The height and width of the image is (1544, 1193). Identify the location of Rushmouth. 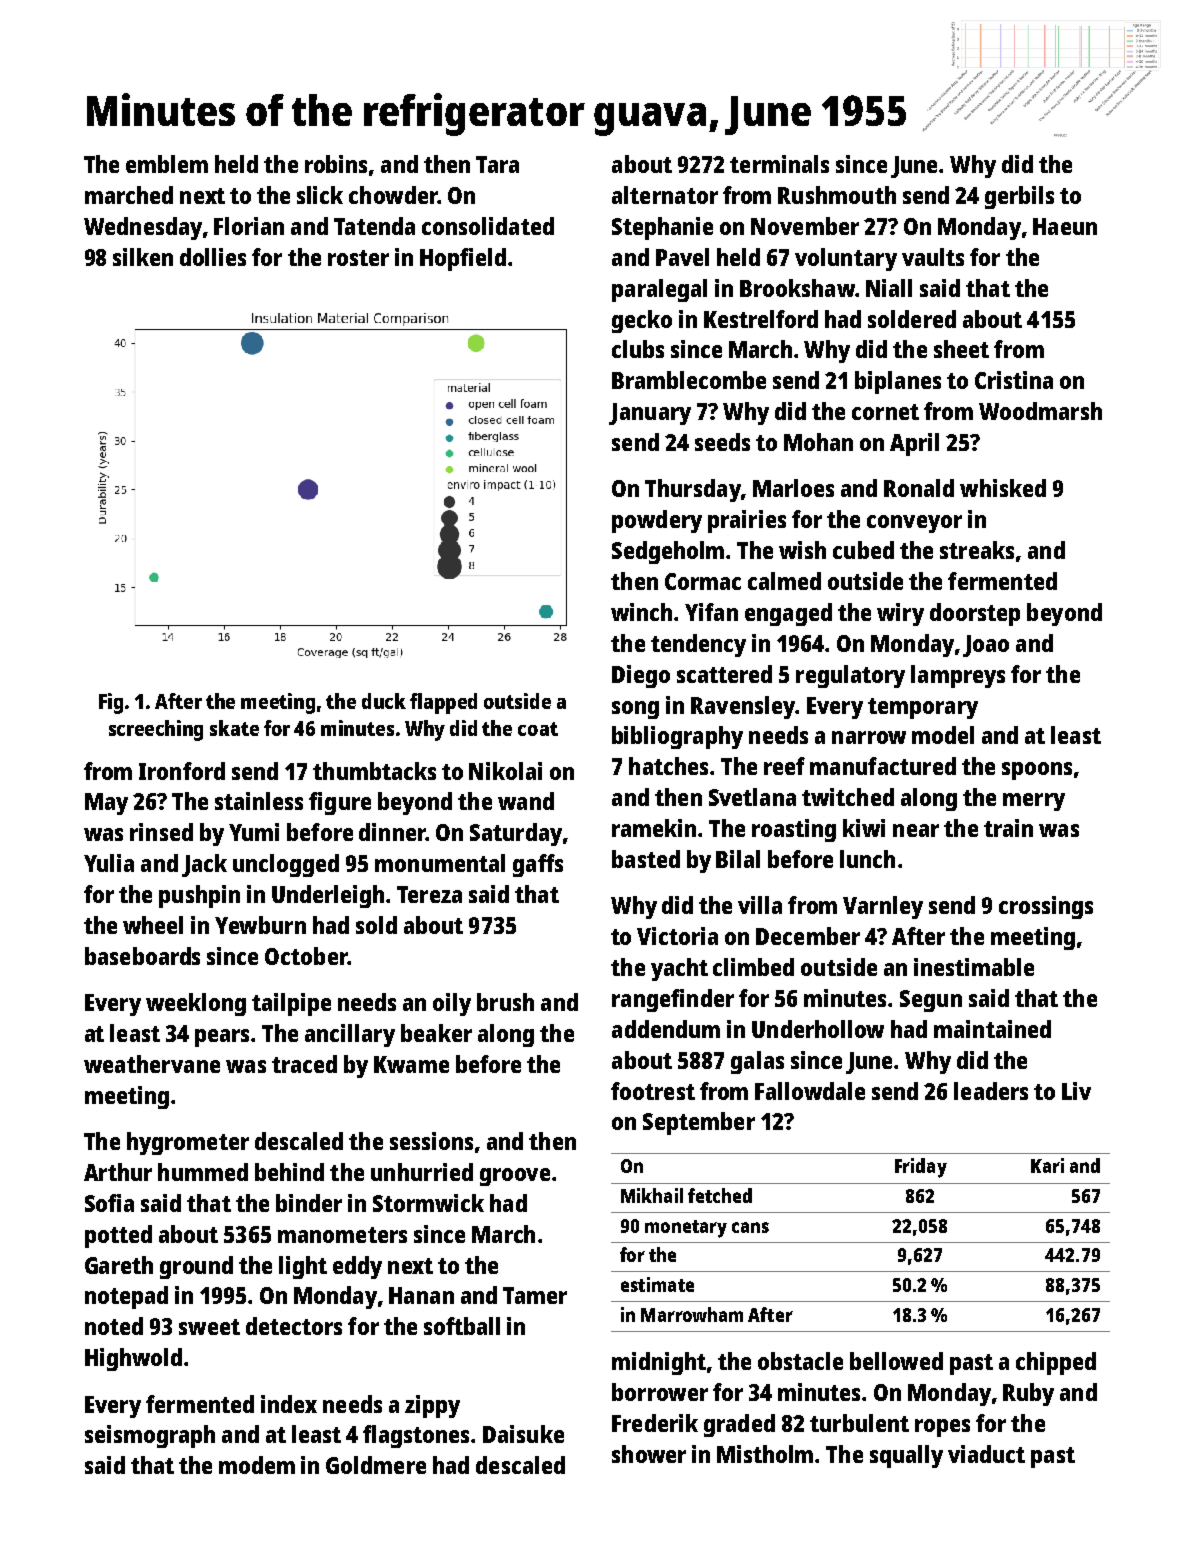
(837, 195).
